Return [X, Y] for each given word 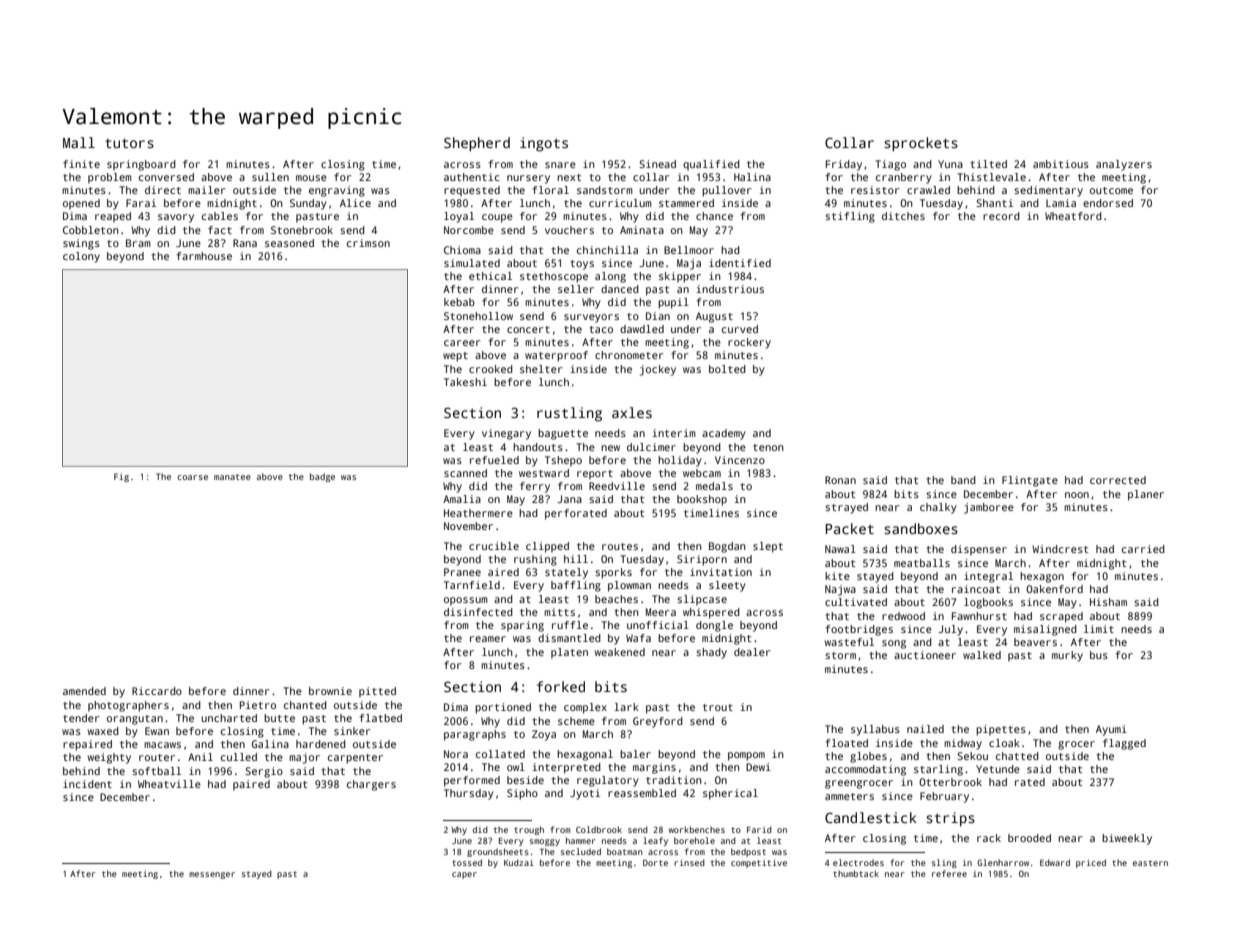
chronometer [629, 355]
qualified [711, 165]
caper [464, 875]
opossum [466, 601]
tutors [129, 143]
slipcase [702, 600]
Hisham [1108, 602]
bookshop [702, 500]
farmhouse [204, 256]
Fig [121, 477]
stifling [850, 217]
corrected [1118, 480]
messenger [212, 875]
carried [1143, 549]
